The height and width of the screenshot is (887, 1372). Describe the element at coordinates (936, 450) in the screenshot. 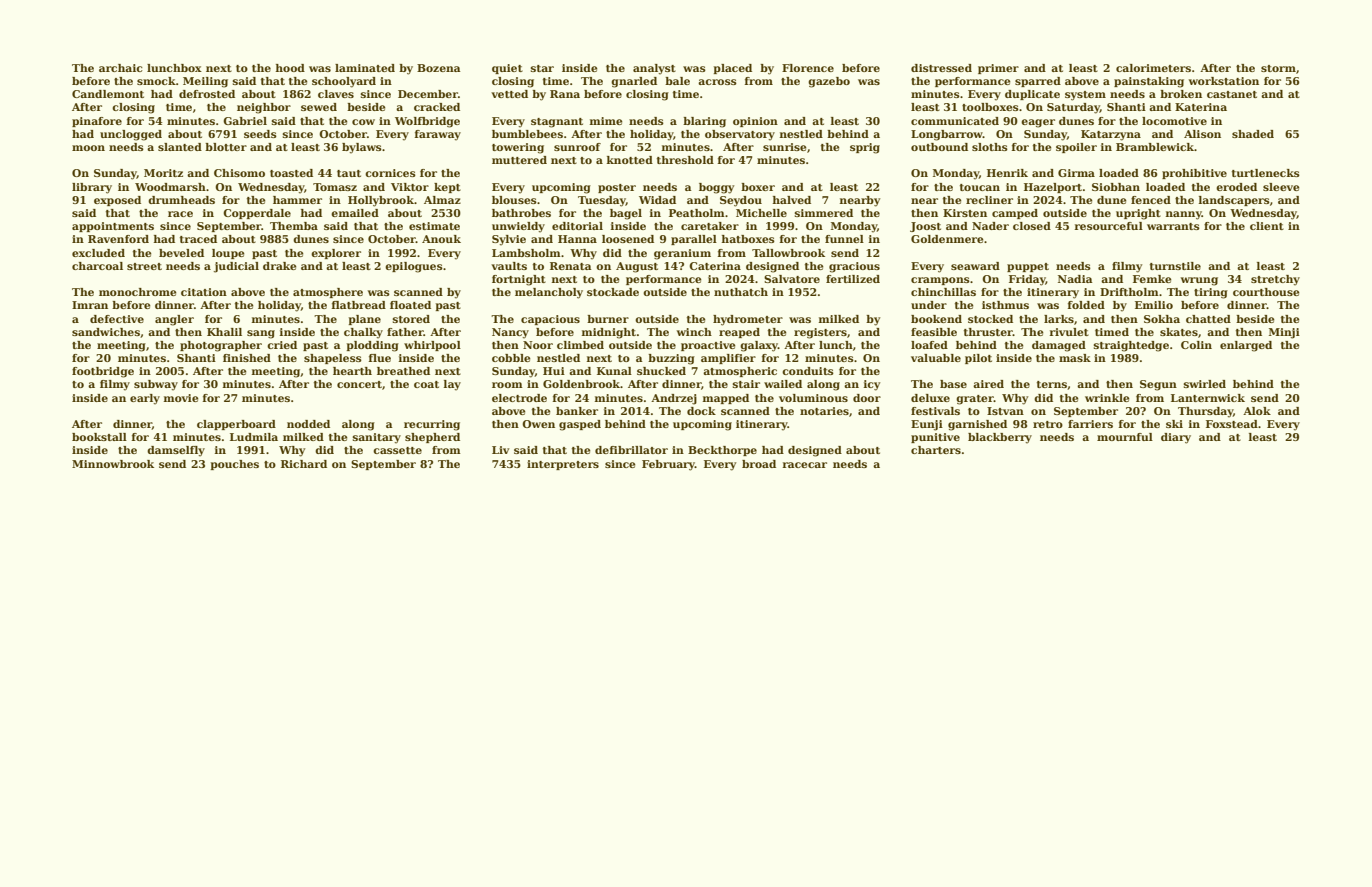

I see `charters` at that location.
